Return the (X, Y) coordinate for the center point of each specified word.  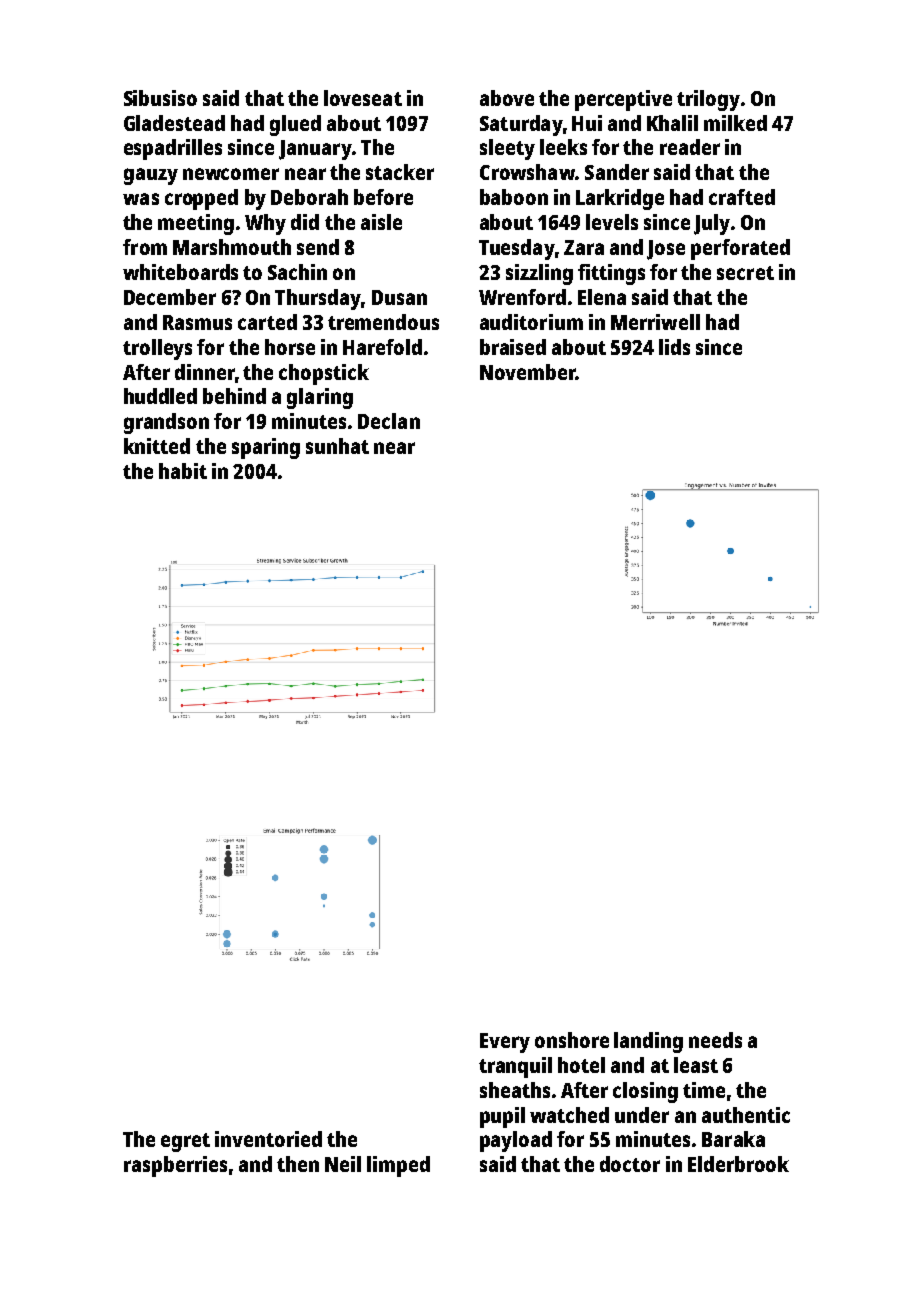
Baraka (733, 1139)
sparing (266, 448)
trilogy (708, 100)
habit (183, 471)
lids (674, 347)
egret (185, 1142)
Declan (389, 421)
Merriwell (655, 322)
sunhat (337, 446)
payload (516, 1141)
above (507, 98)
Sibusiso (160, 98)
